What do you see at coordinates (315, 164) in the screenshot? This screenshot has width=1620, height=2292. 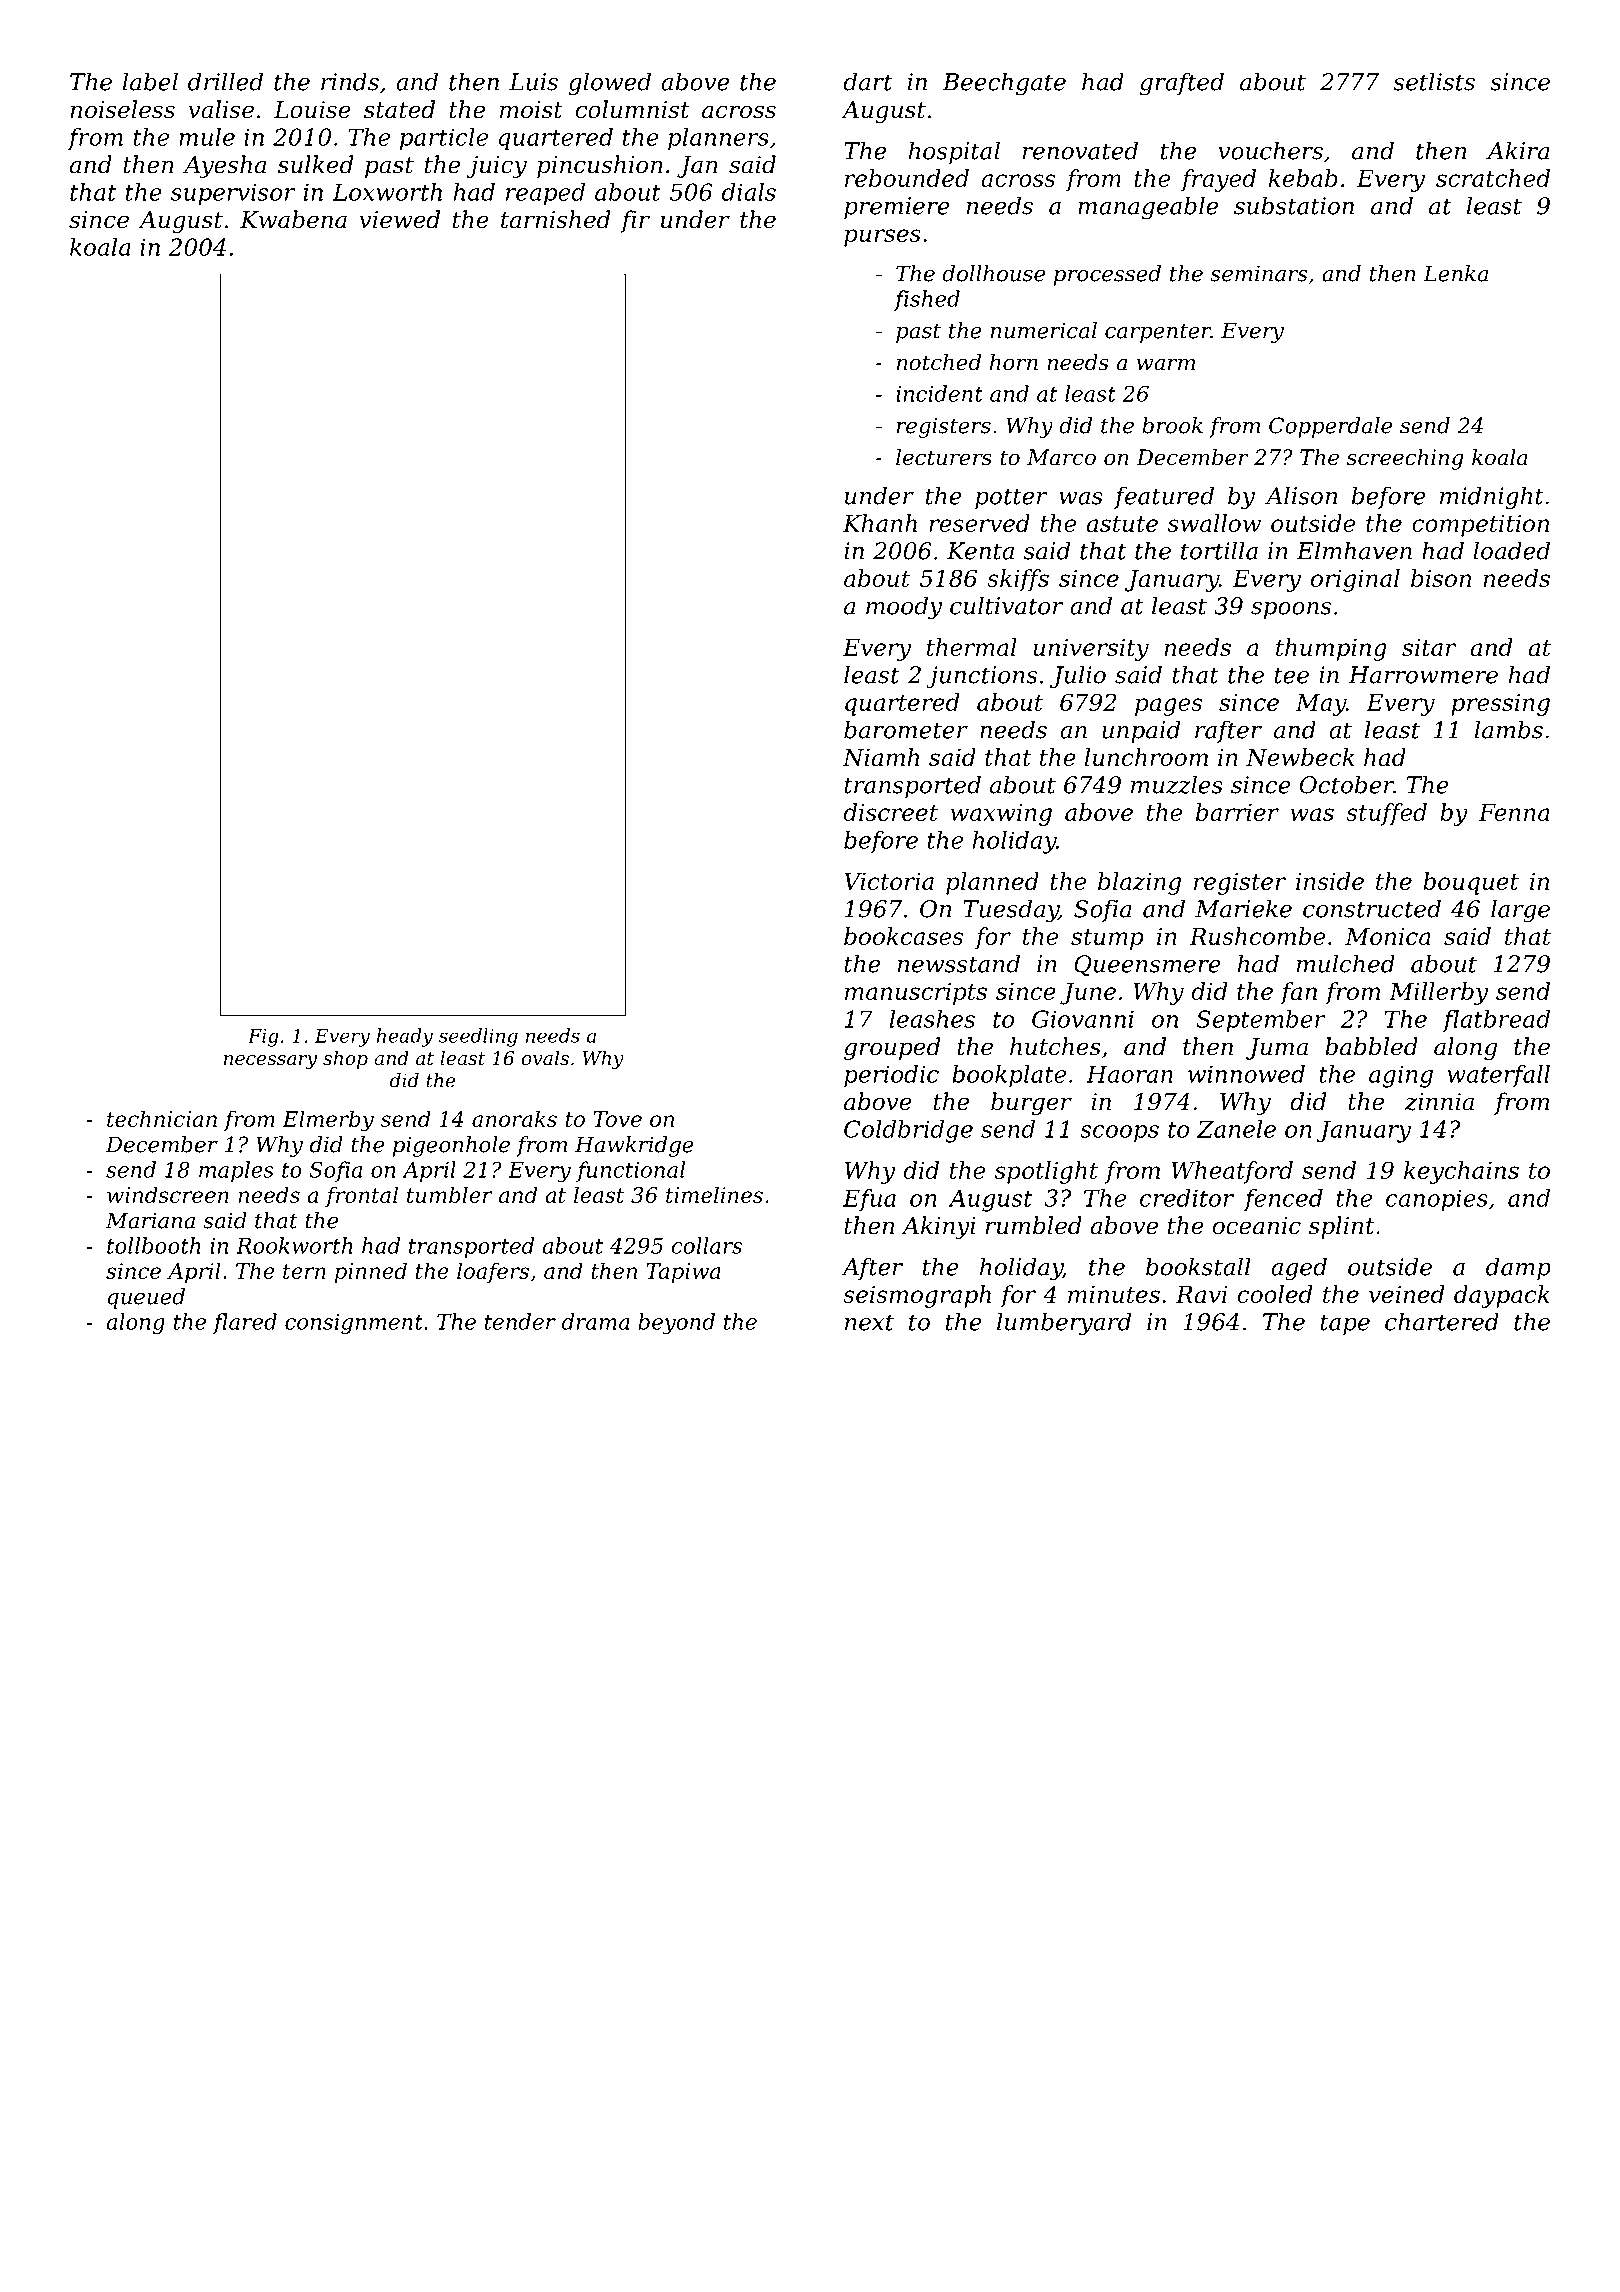 I see `sulked` at bounding box center [315, 164].
